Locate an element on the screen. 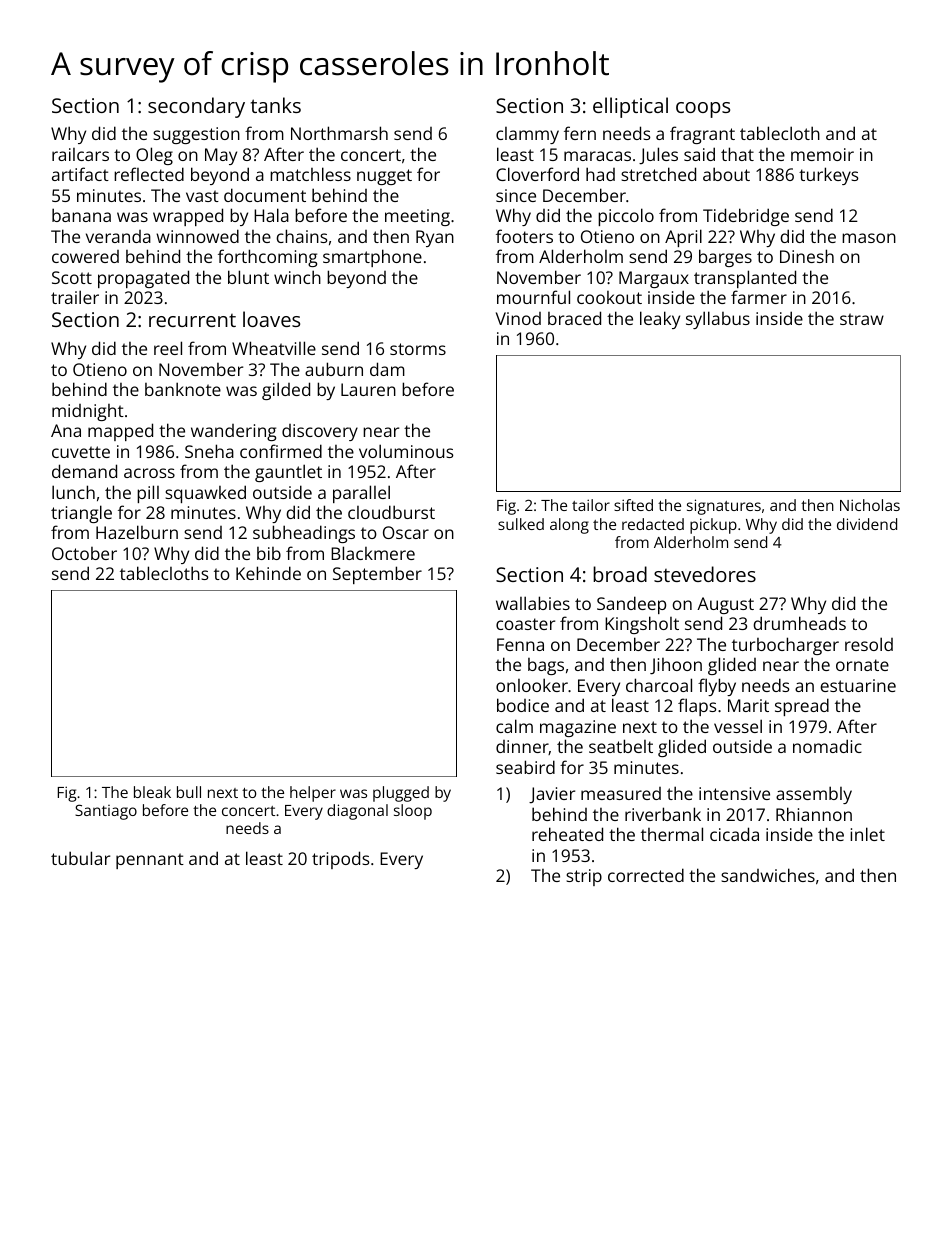 The height and width of the screenshot is (1233, 952). clammy is located at coordinates (527, 135).
